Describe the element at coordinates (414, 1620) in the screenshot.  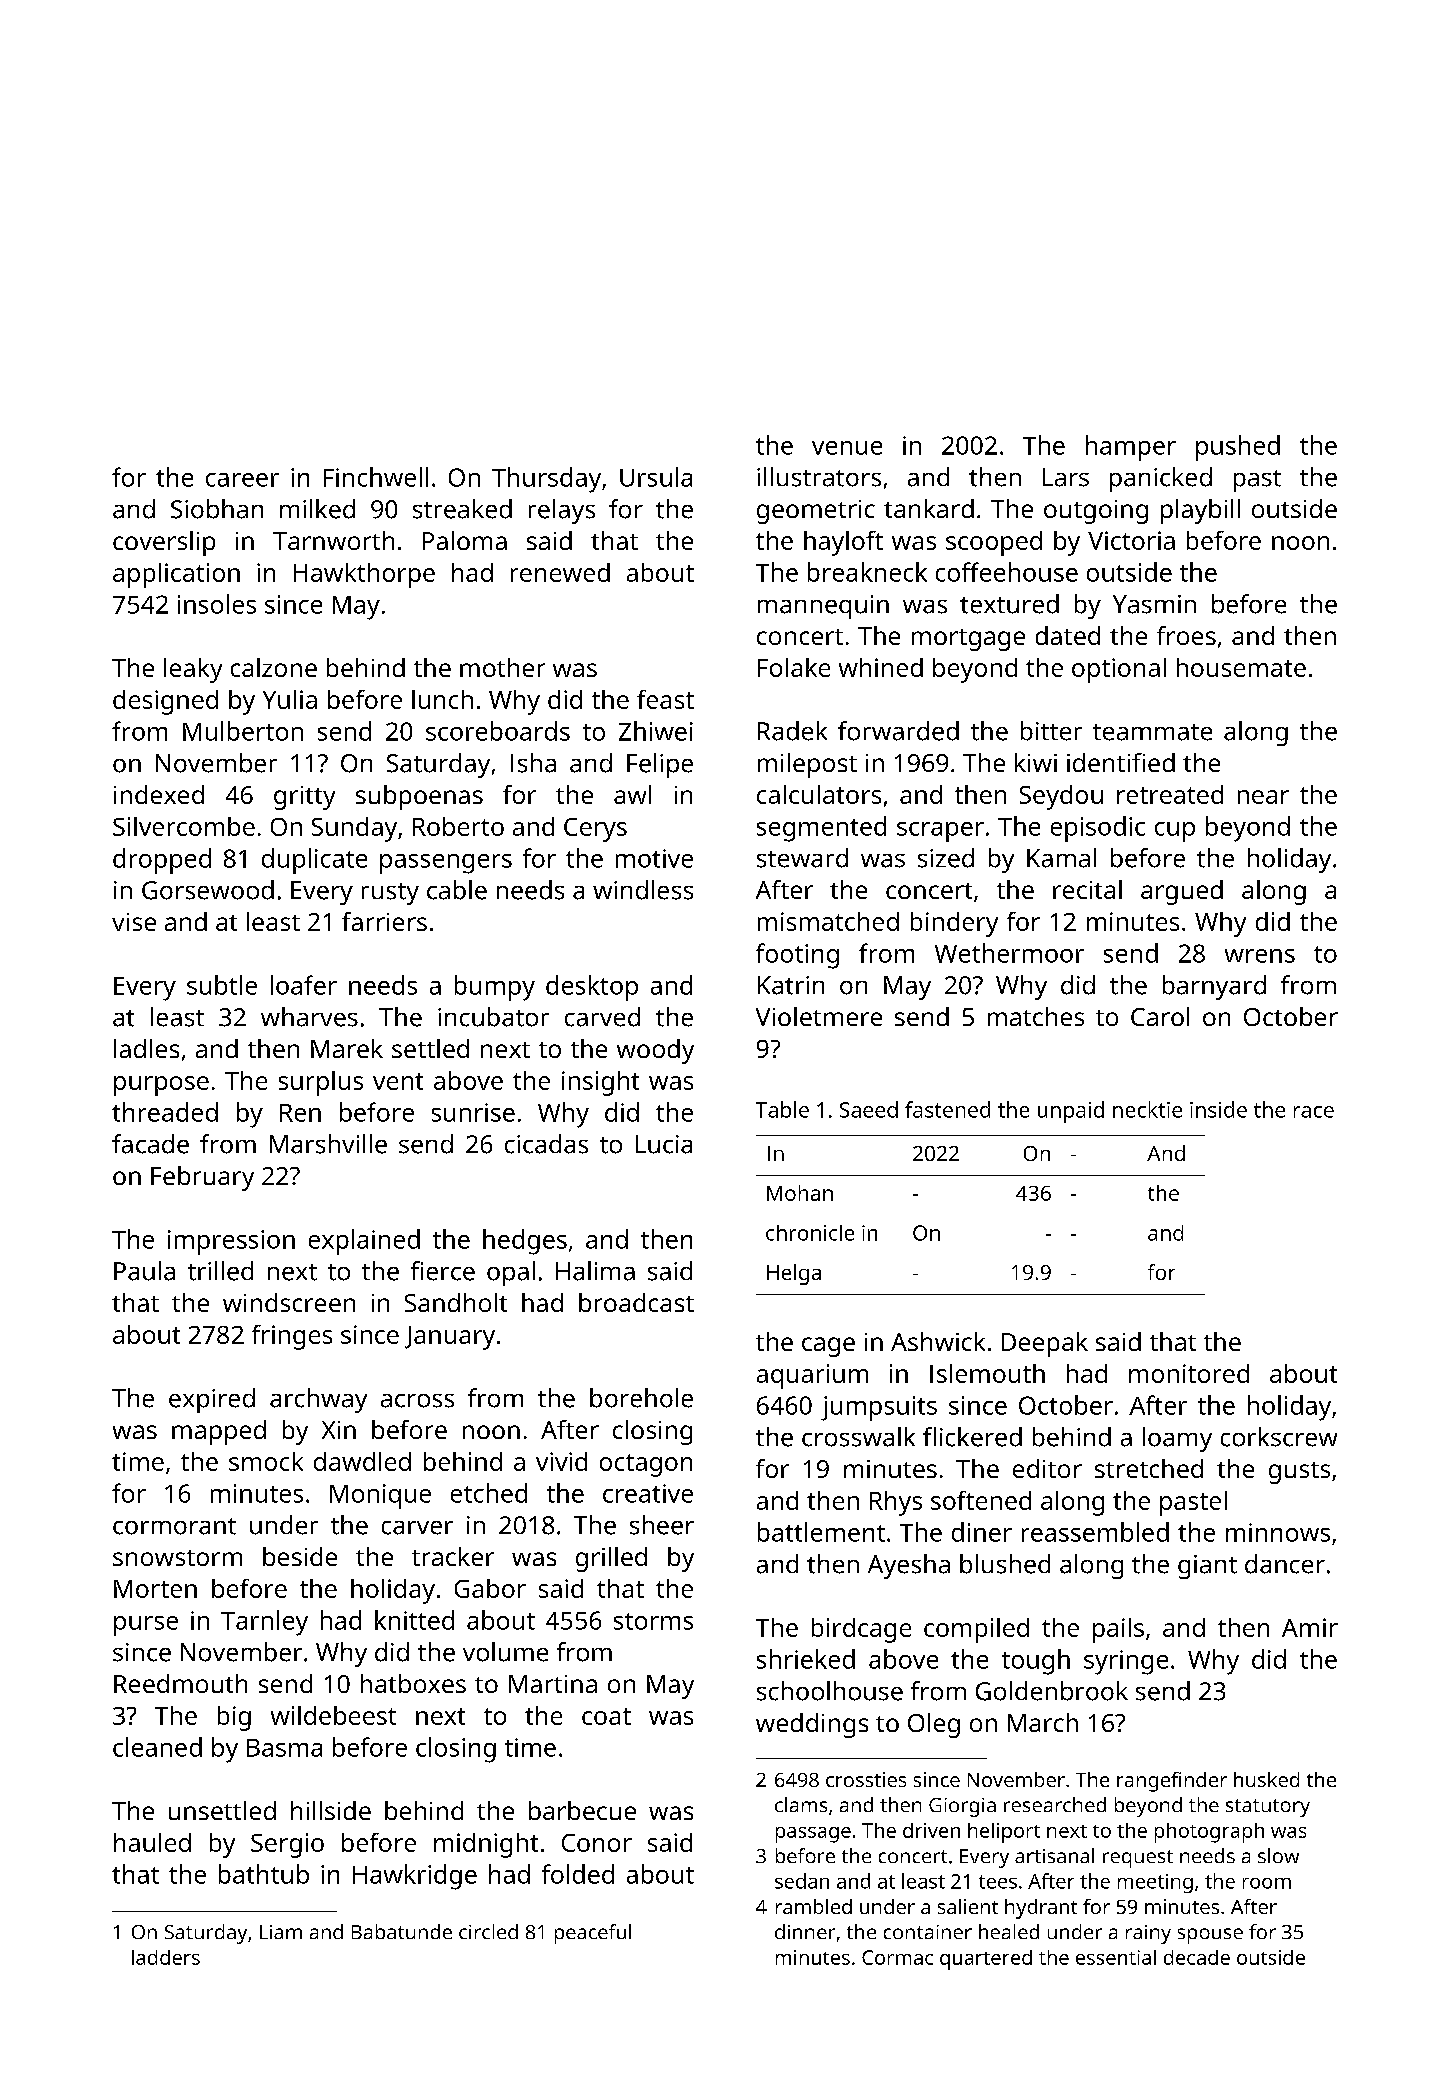
I see `knitted` at that location.
